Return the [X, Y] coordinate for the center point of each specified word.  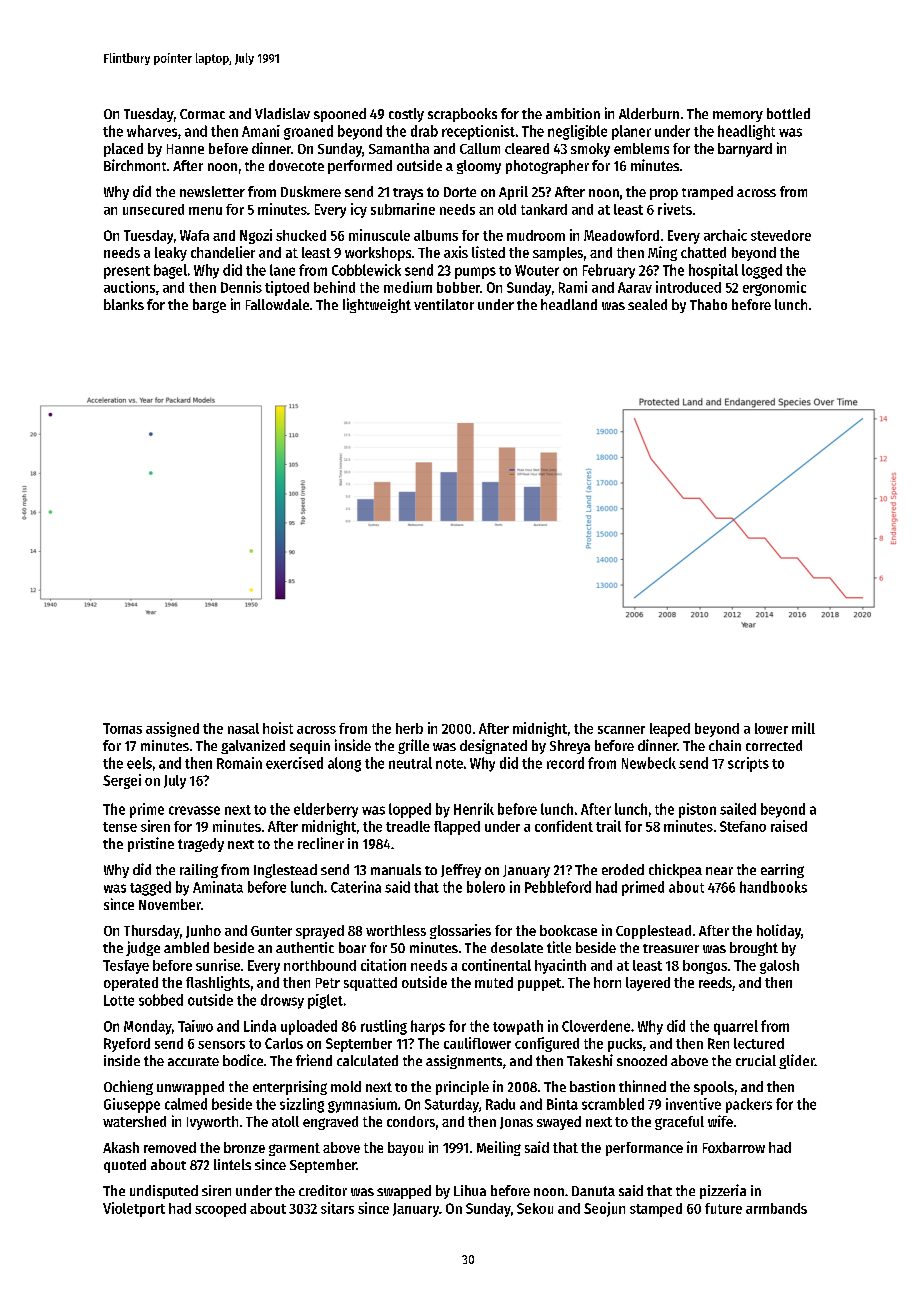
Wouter [537, 270]
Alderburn [649, 113]
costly [406, 115]
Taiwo [195, 1026]
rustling [384, 1027]
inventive [693, 1104]
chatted [703, 252]
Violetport [134, 1209]
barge [209, 306]
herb [409, 728]
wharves [152, 131]
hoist [278, 728]
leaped [670, 730]
